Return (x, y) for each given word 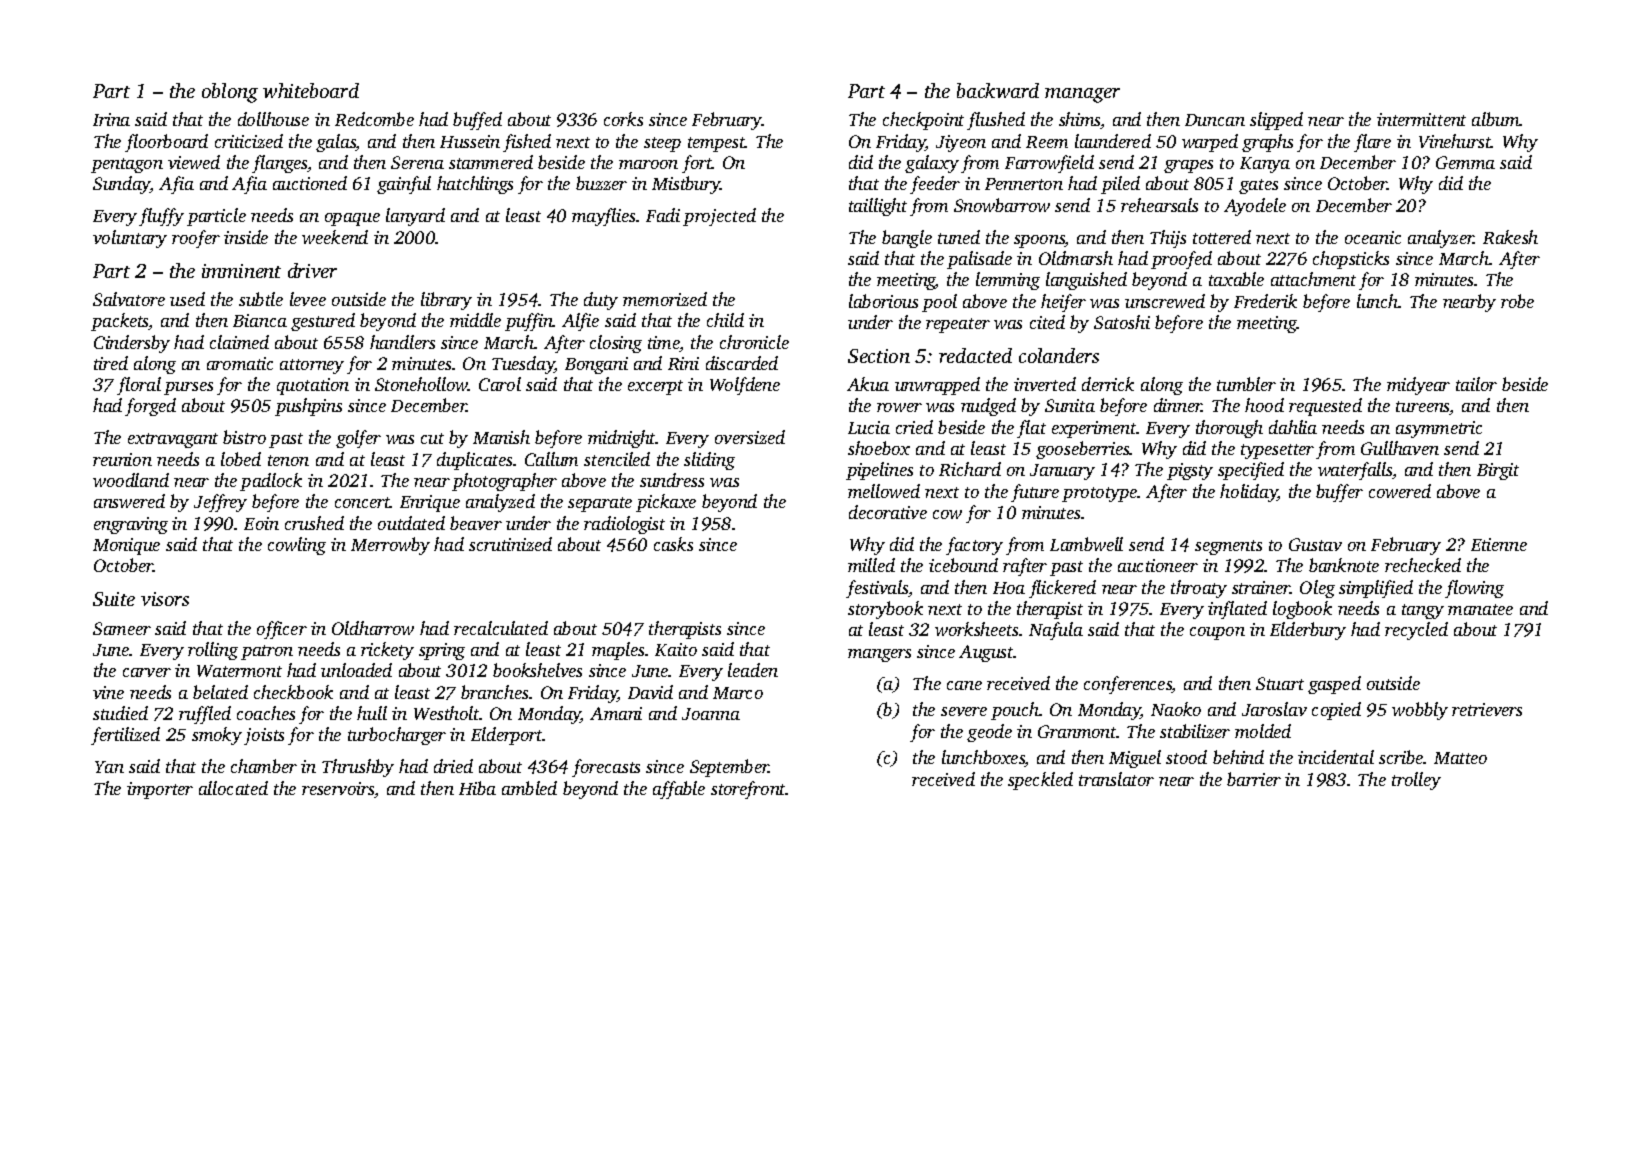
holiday (1249, 493)
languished (1086, 281)
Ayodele (1255, 207)
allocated (233, 788)
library (446, 301)
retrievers (1487, 709)
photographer (504, 482)
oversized (750, 437)
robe (1517, 301)
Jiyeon (961, 143)
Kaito (676, 649)
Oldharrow (373, 628)
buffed (477, 121)
